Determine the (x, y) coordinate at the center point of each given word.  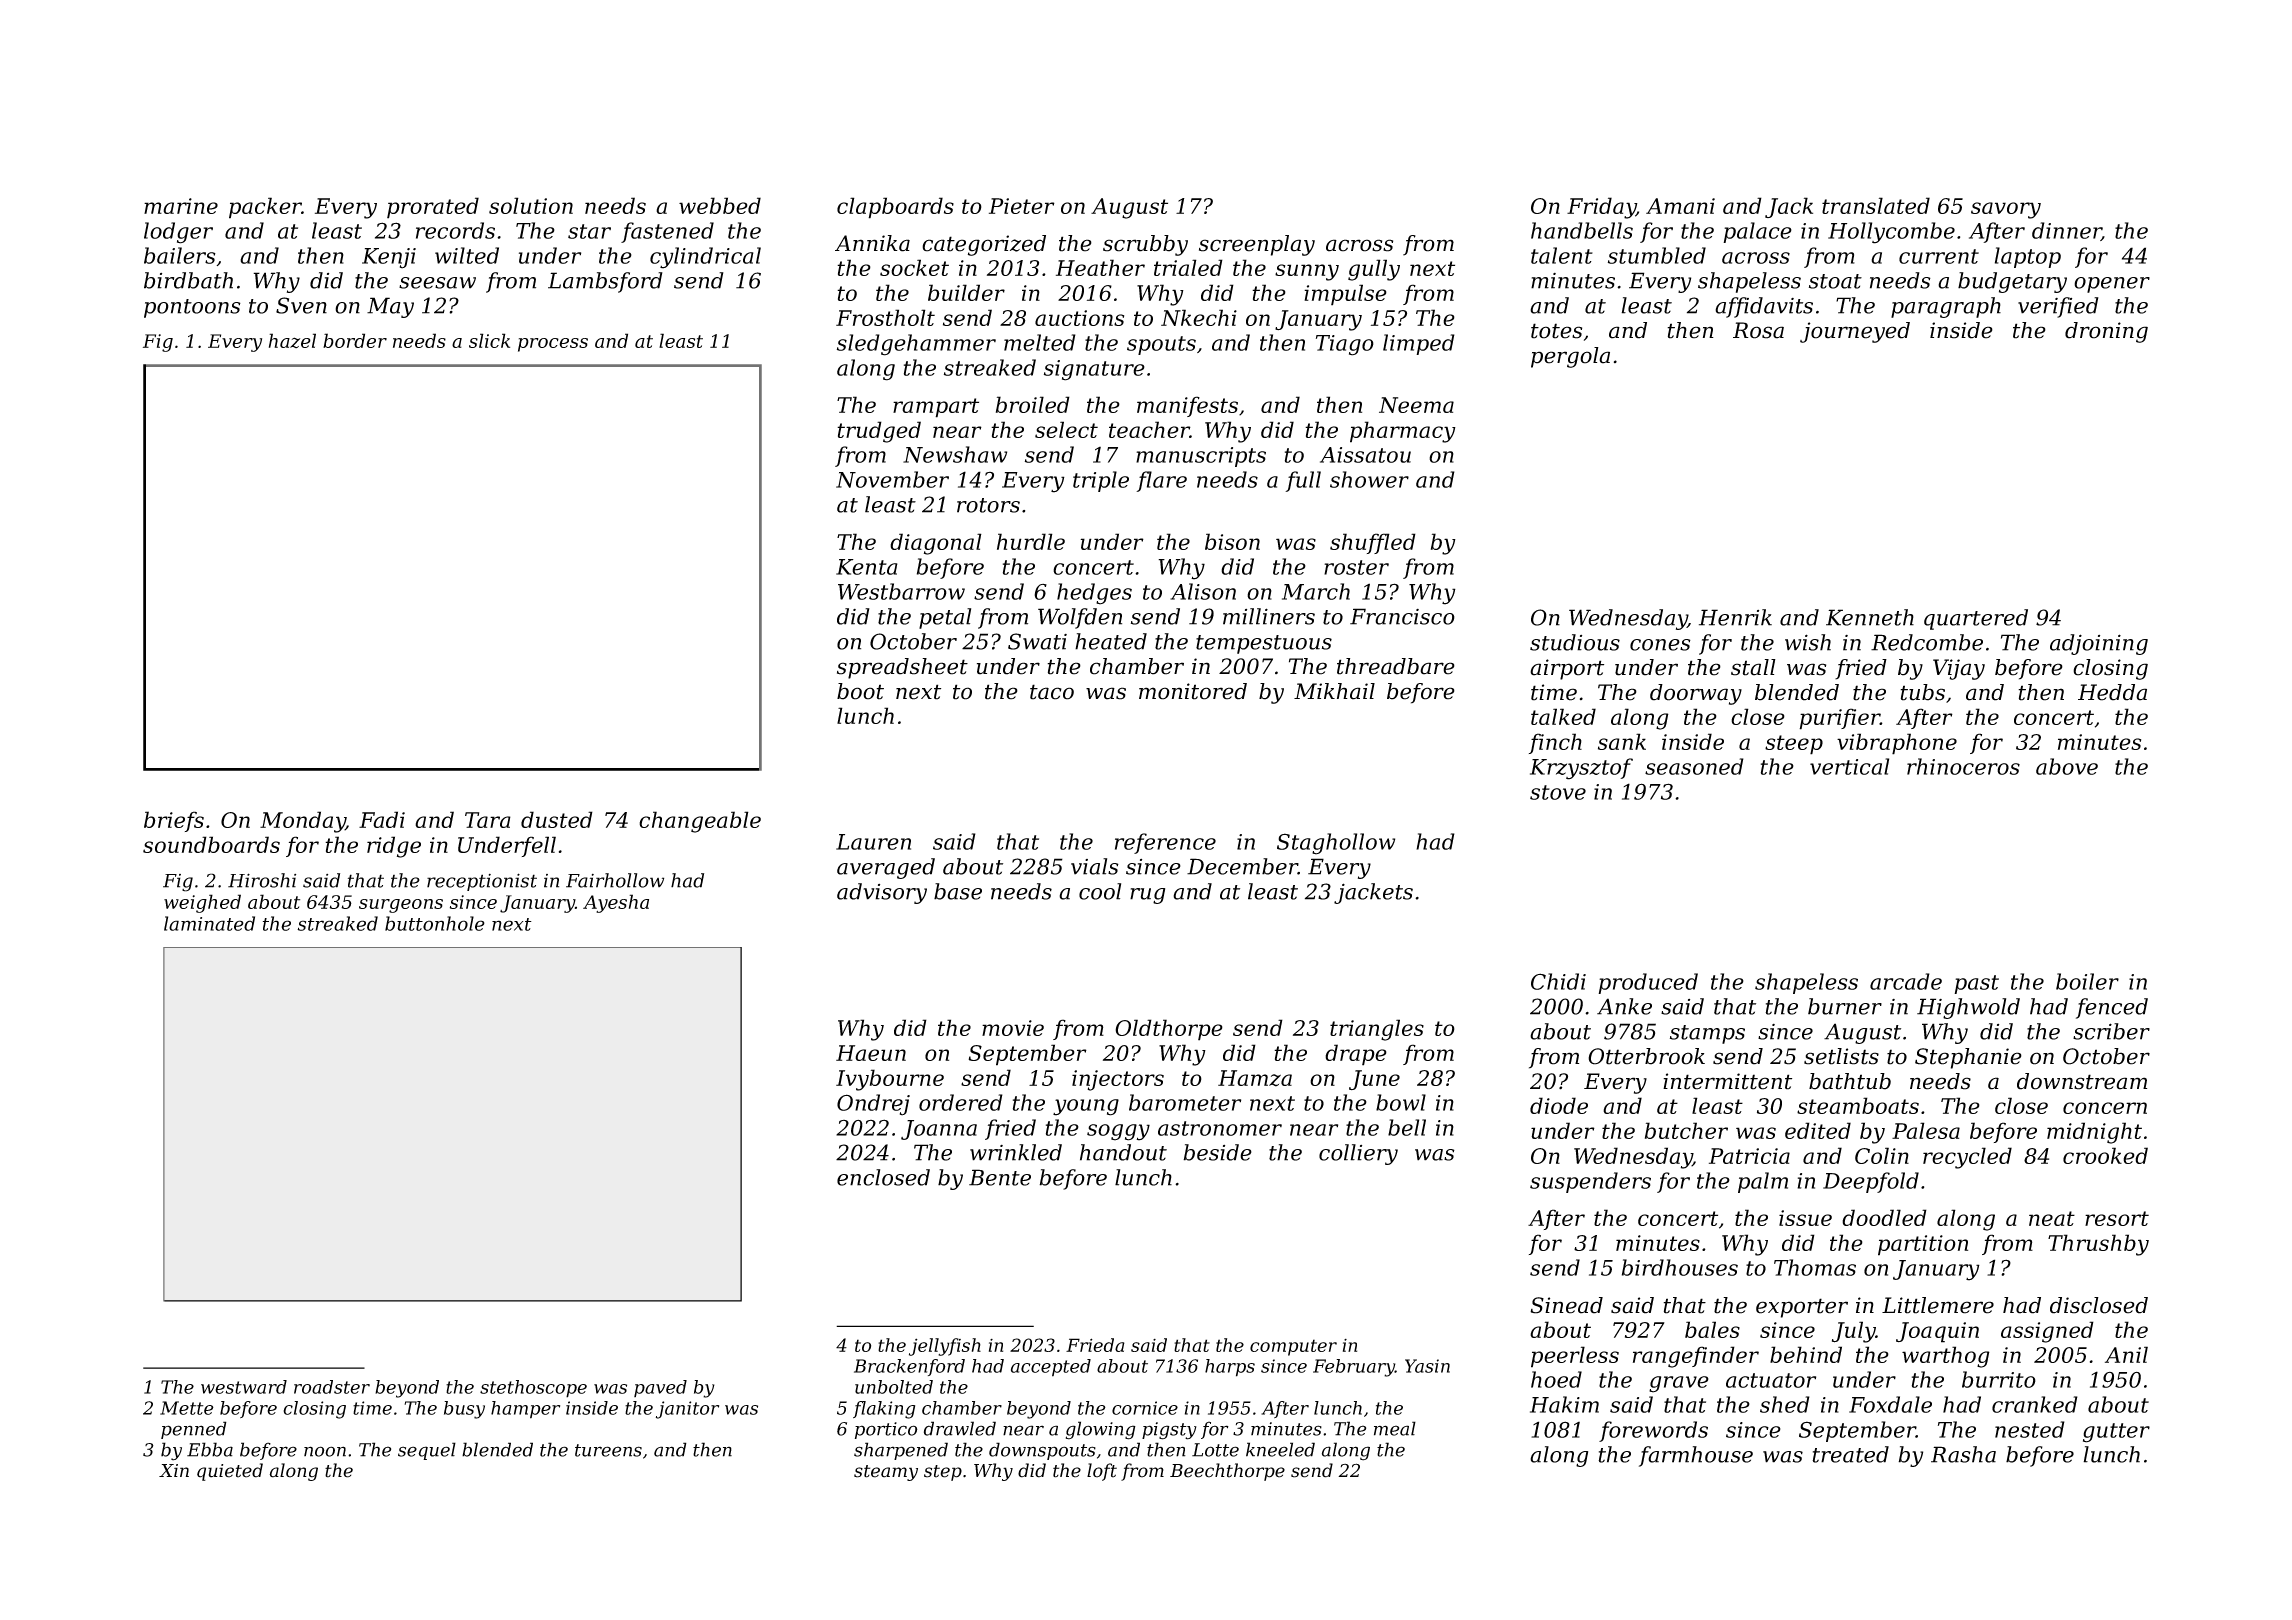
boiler (2087, 981)
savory (2006, 210)
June (1374, 1080)
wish (1808, 642)
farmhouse (1696, 1456)
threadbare (1396, 666)
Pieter (1022, 206)
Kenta (867, 567)
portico (886, 1430)
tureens (608, 1450)
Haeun (871, 1053)
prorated (433, 208)
